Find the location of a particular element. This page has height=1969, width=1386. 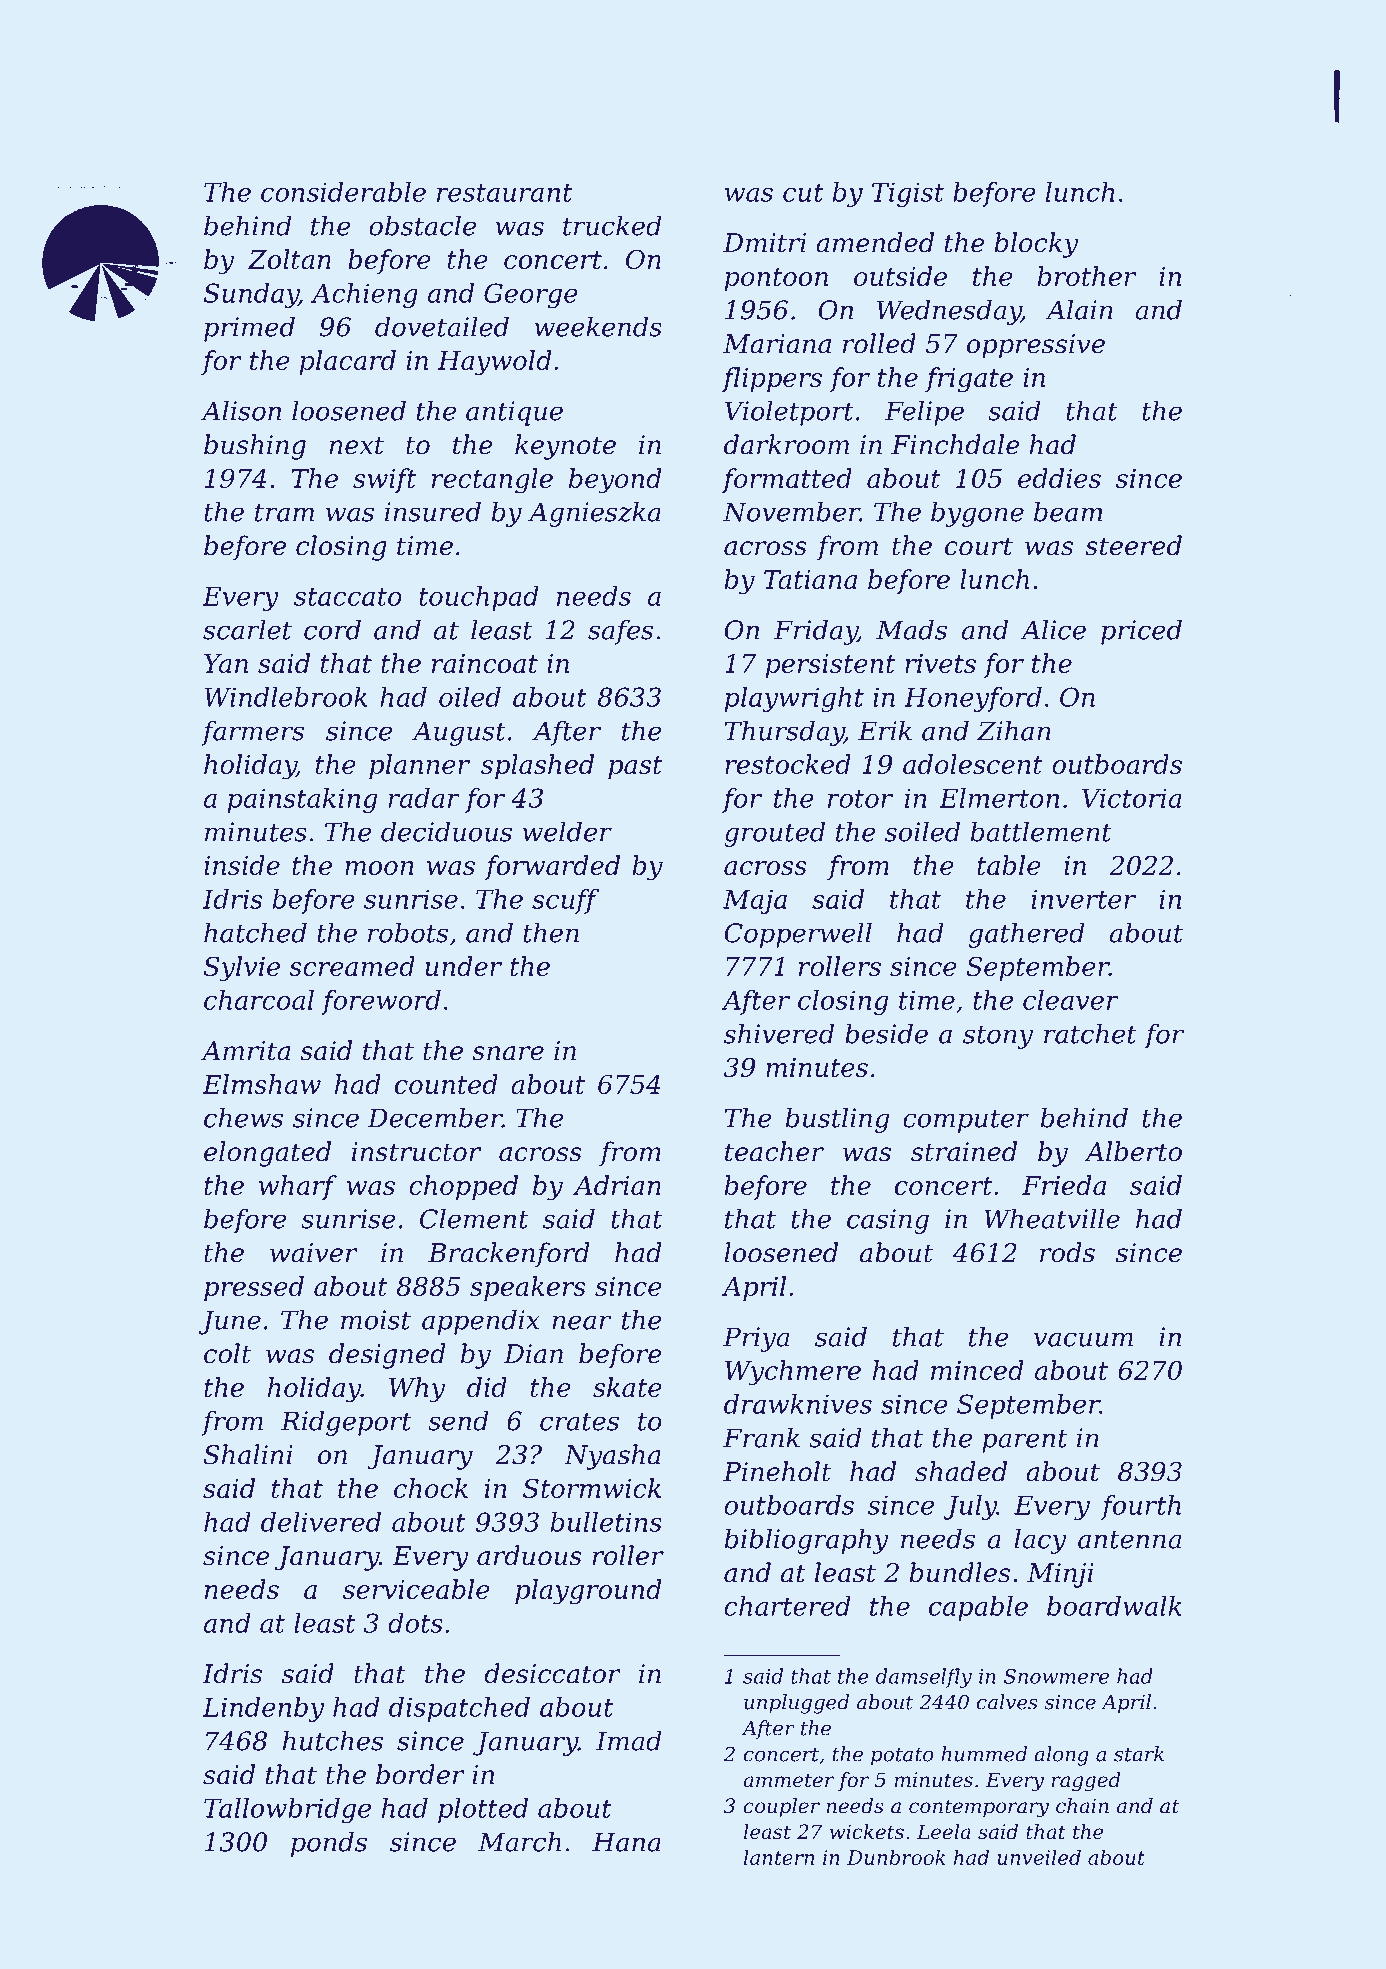

Nyasha is located at coordinates (612, 1457).
